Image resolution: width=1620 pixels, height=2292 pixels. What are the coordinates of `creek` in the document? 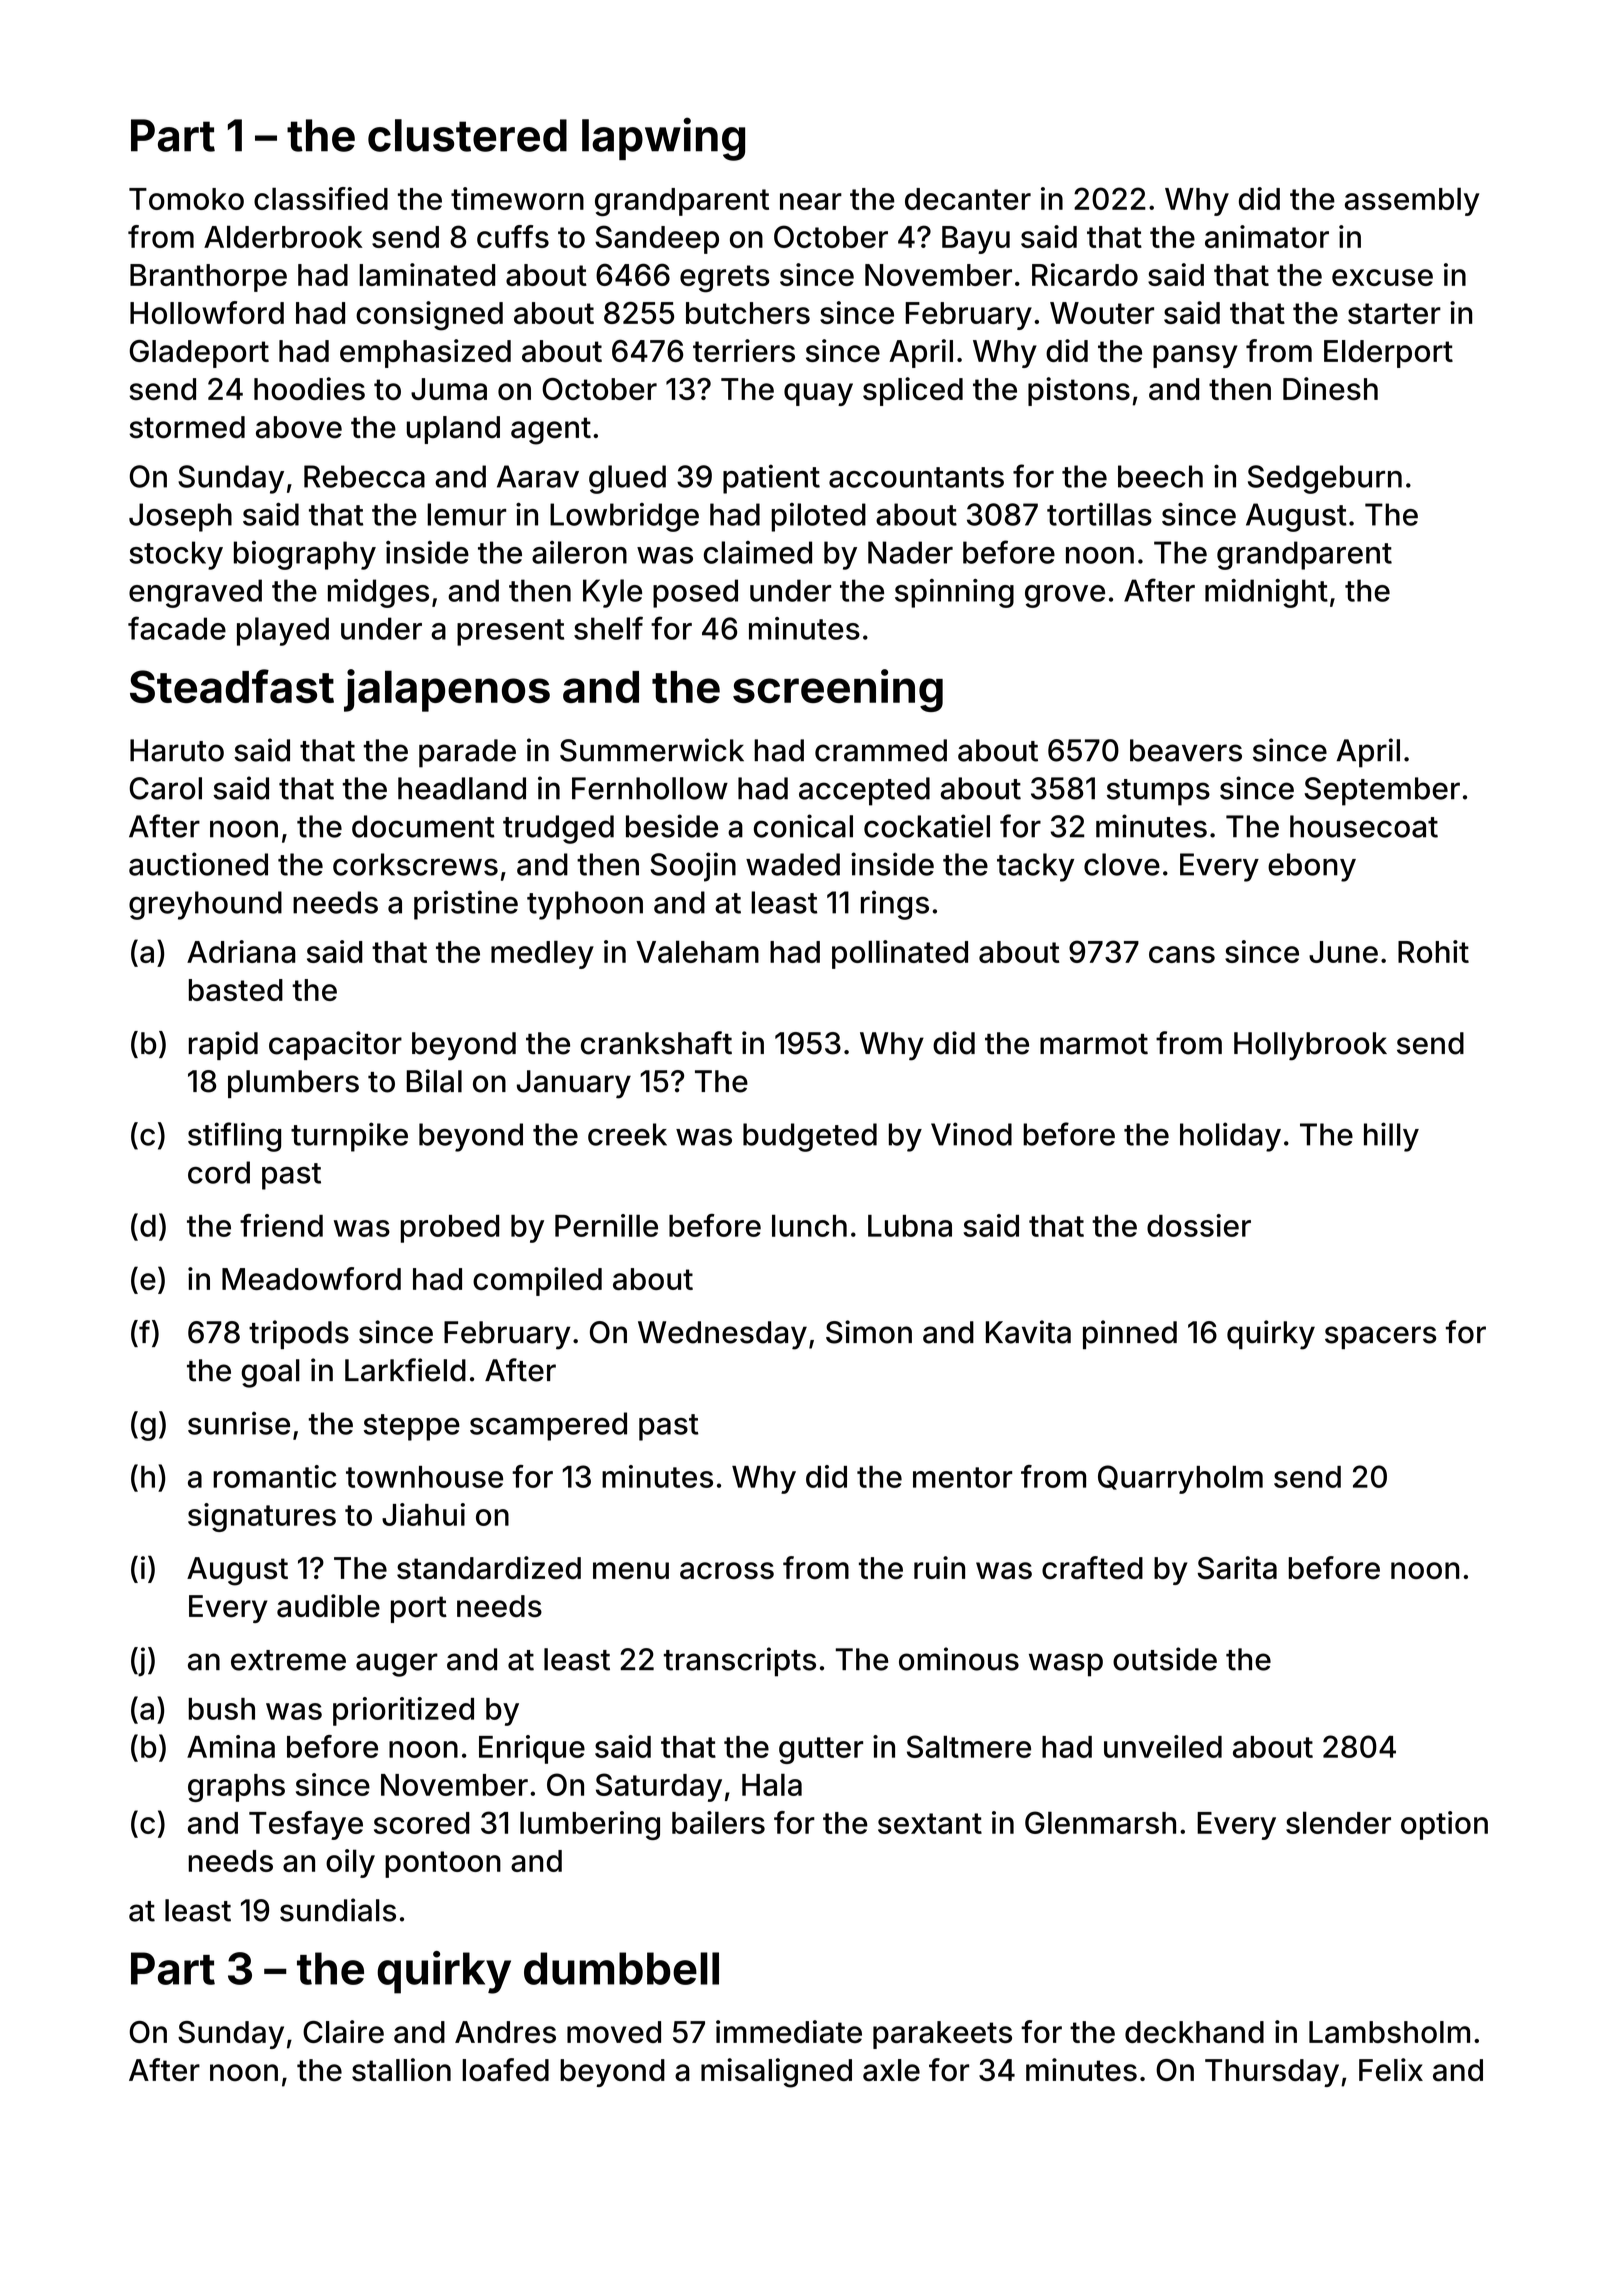 It's located at (627, 1134).
